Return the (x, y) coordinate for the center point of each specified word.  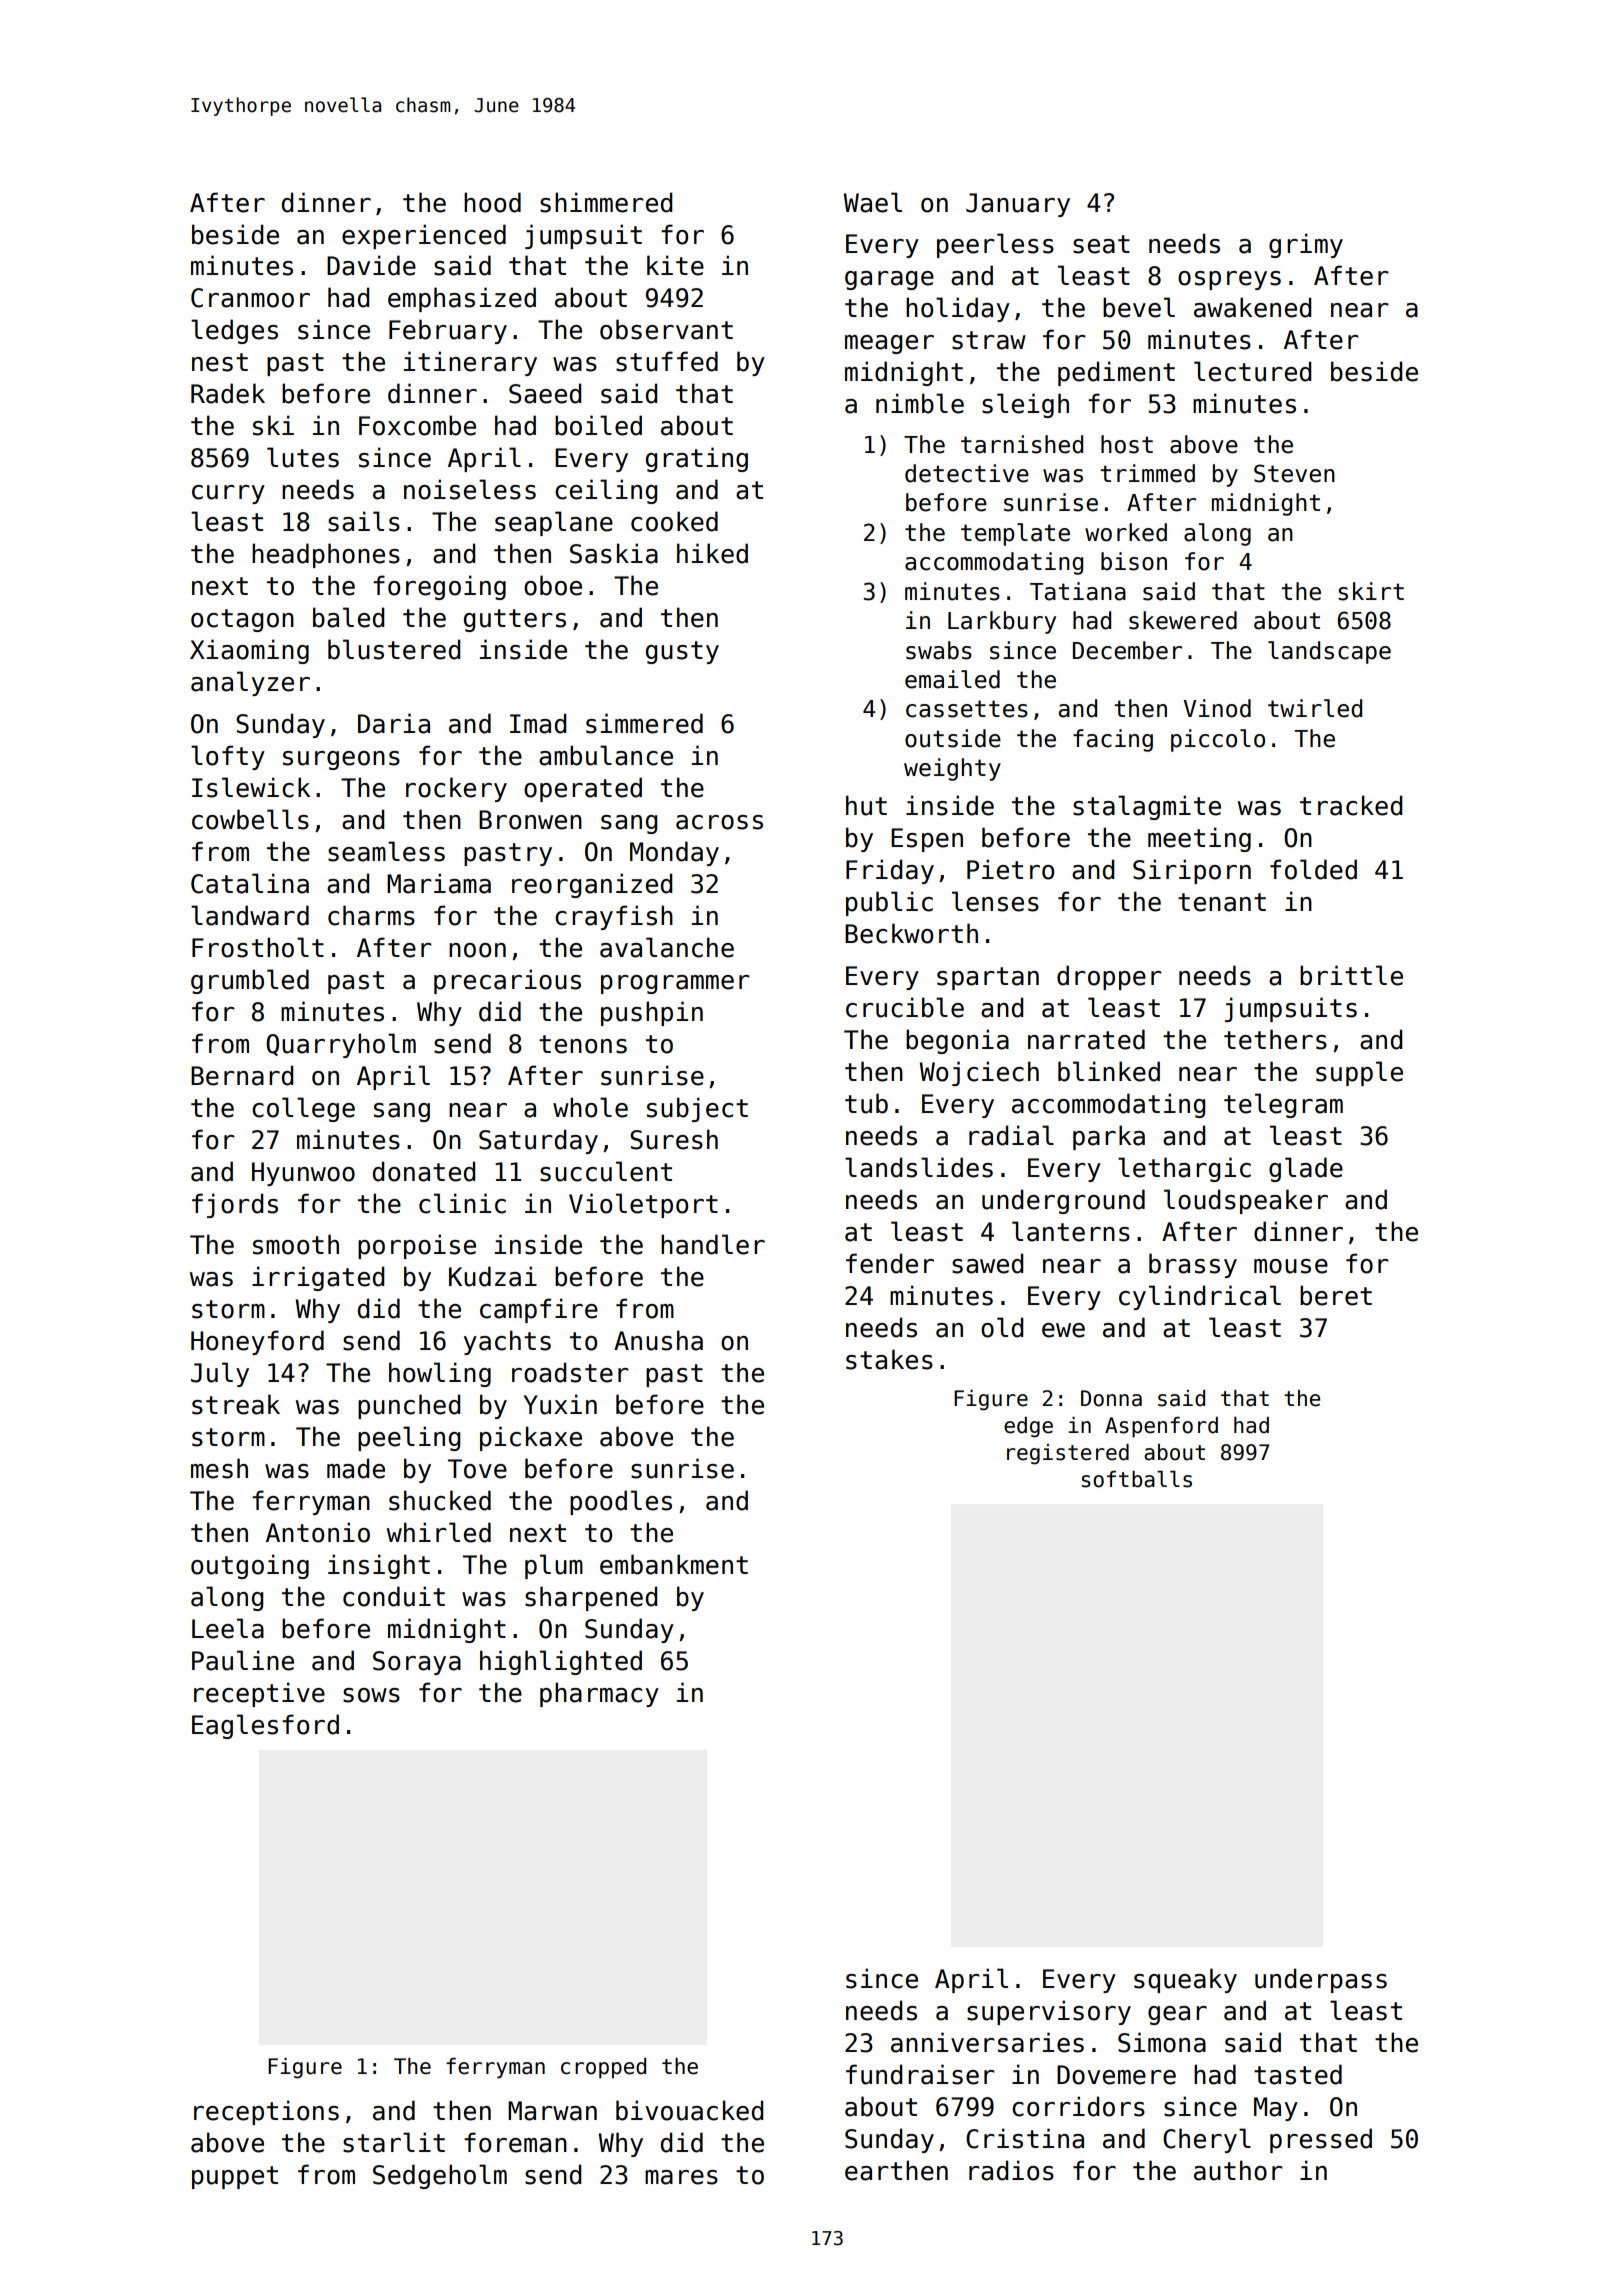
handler (713, 1244)
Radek (228, 393)
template (1015, 534)
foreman (515, 2142)
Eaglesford (265, 1726)
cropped (603, 2068)
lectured (1252, 371)
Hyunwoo (303, 1174)
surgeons (341, 760)
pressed (1321, 2140)
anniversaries (987, 2042)
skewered (1183, 620)
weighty (952, 769)
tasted (1298, 2074)
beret (1336, 1295)
